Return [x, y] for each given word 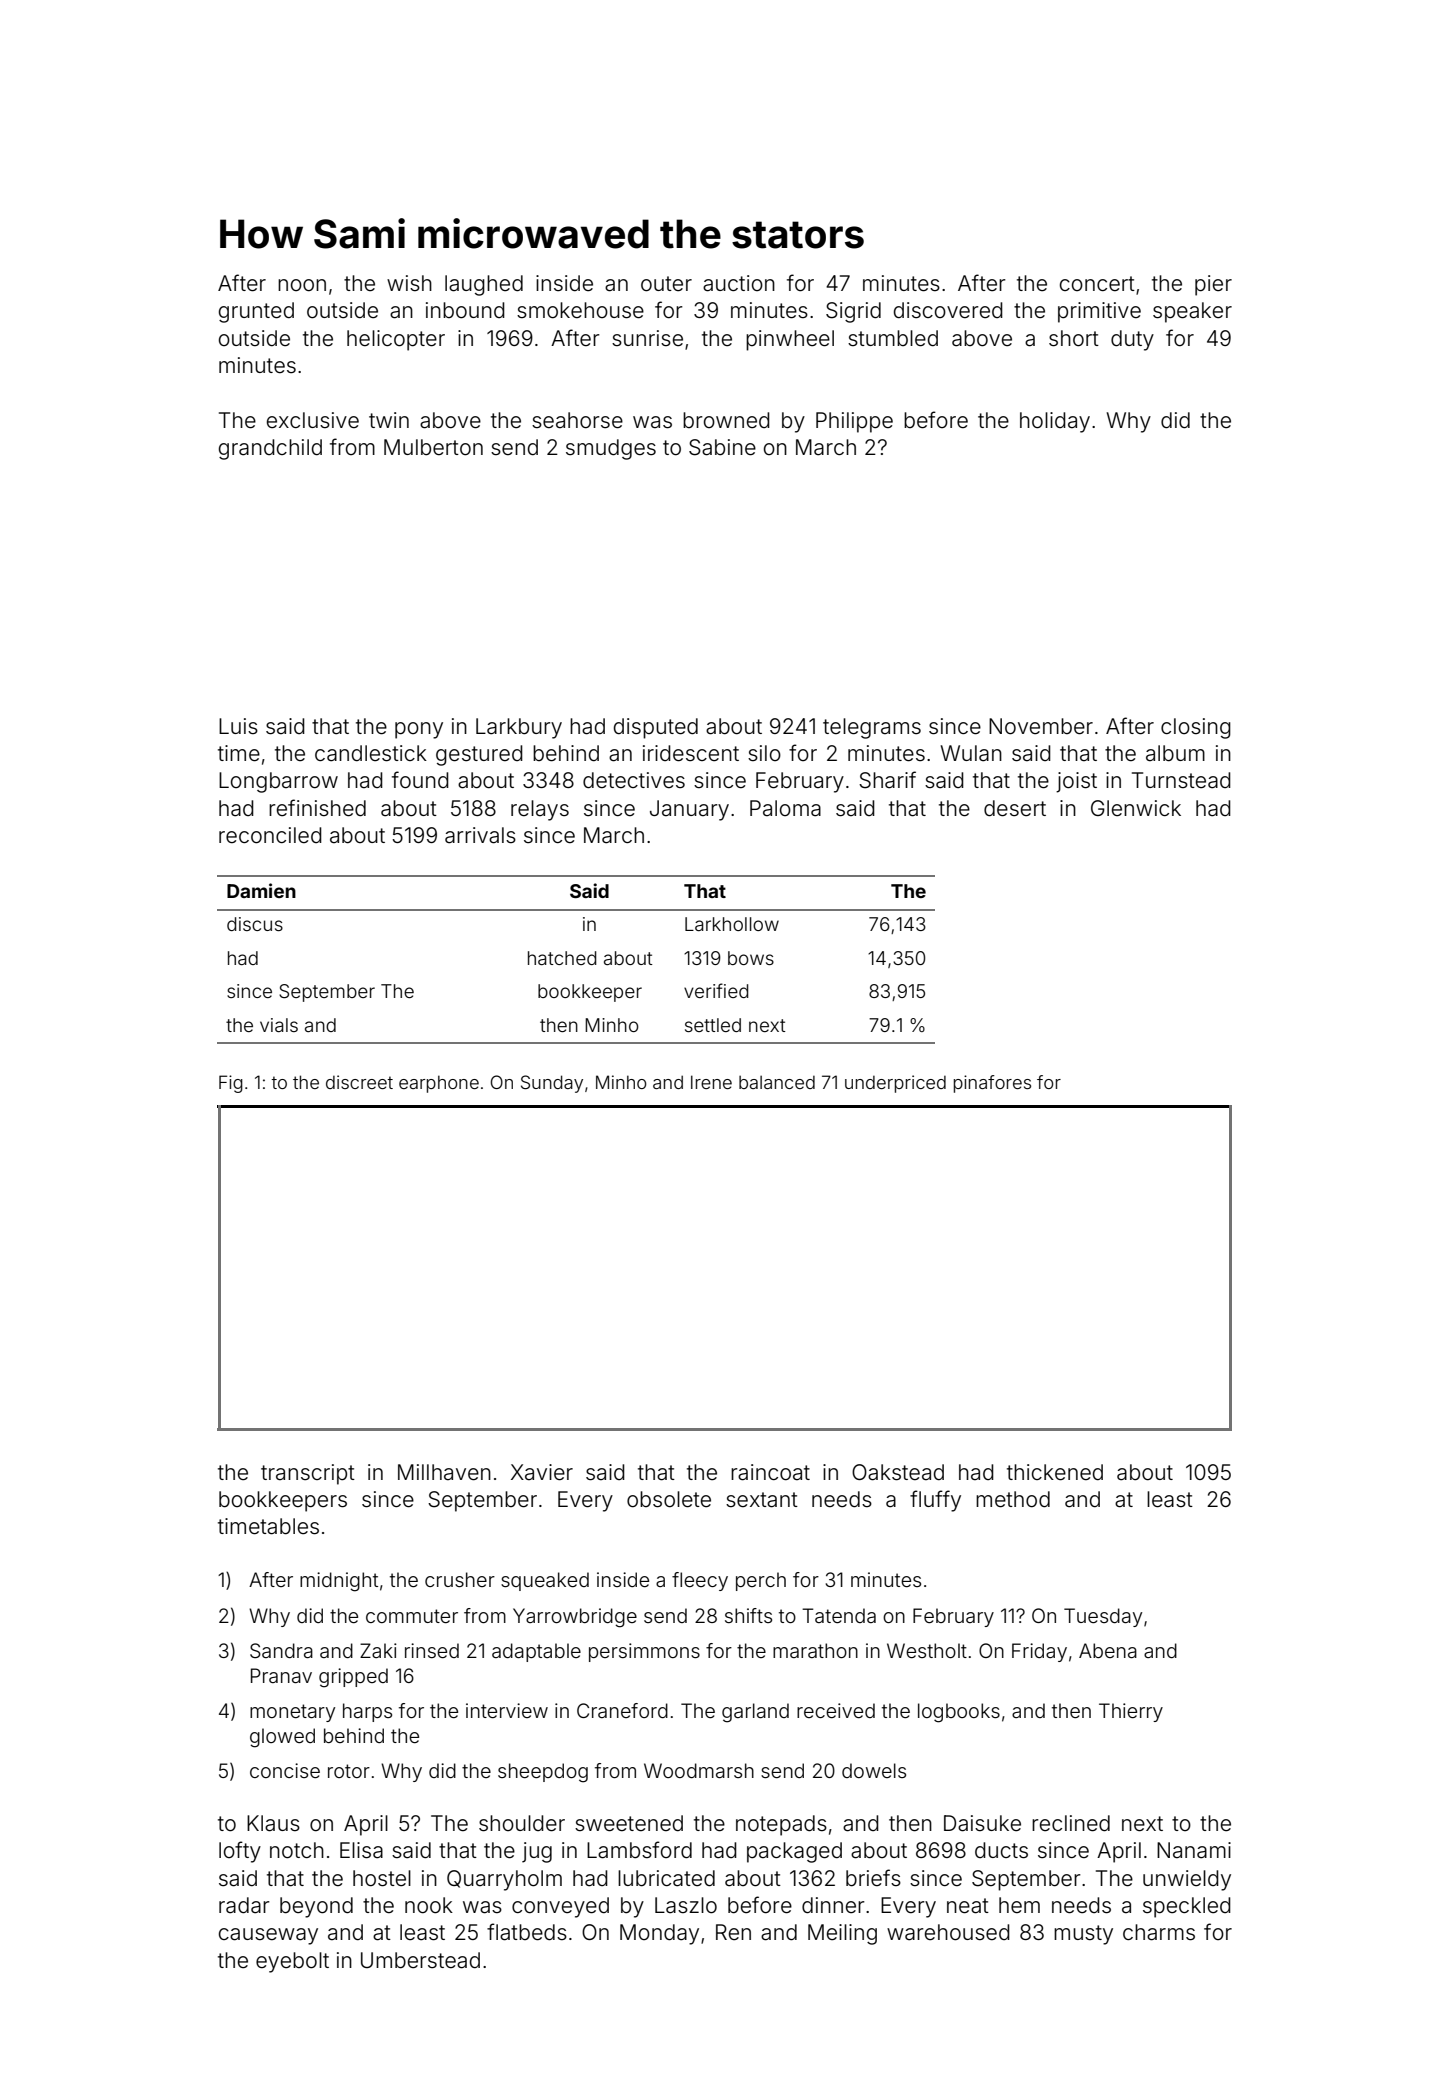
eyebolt [292, 1962]
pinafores [992, 1084]
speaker [1192, 312]
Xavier [542, 1472]
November [1041, 726]
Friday [1039, 1652]
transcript [308, 1474]
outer [666, 284]
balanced [777, 1082]
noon [302, 285]
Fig [231, 1084]
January [689, 810]
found [420, 780]
